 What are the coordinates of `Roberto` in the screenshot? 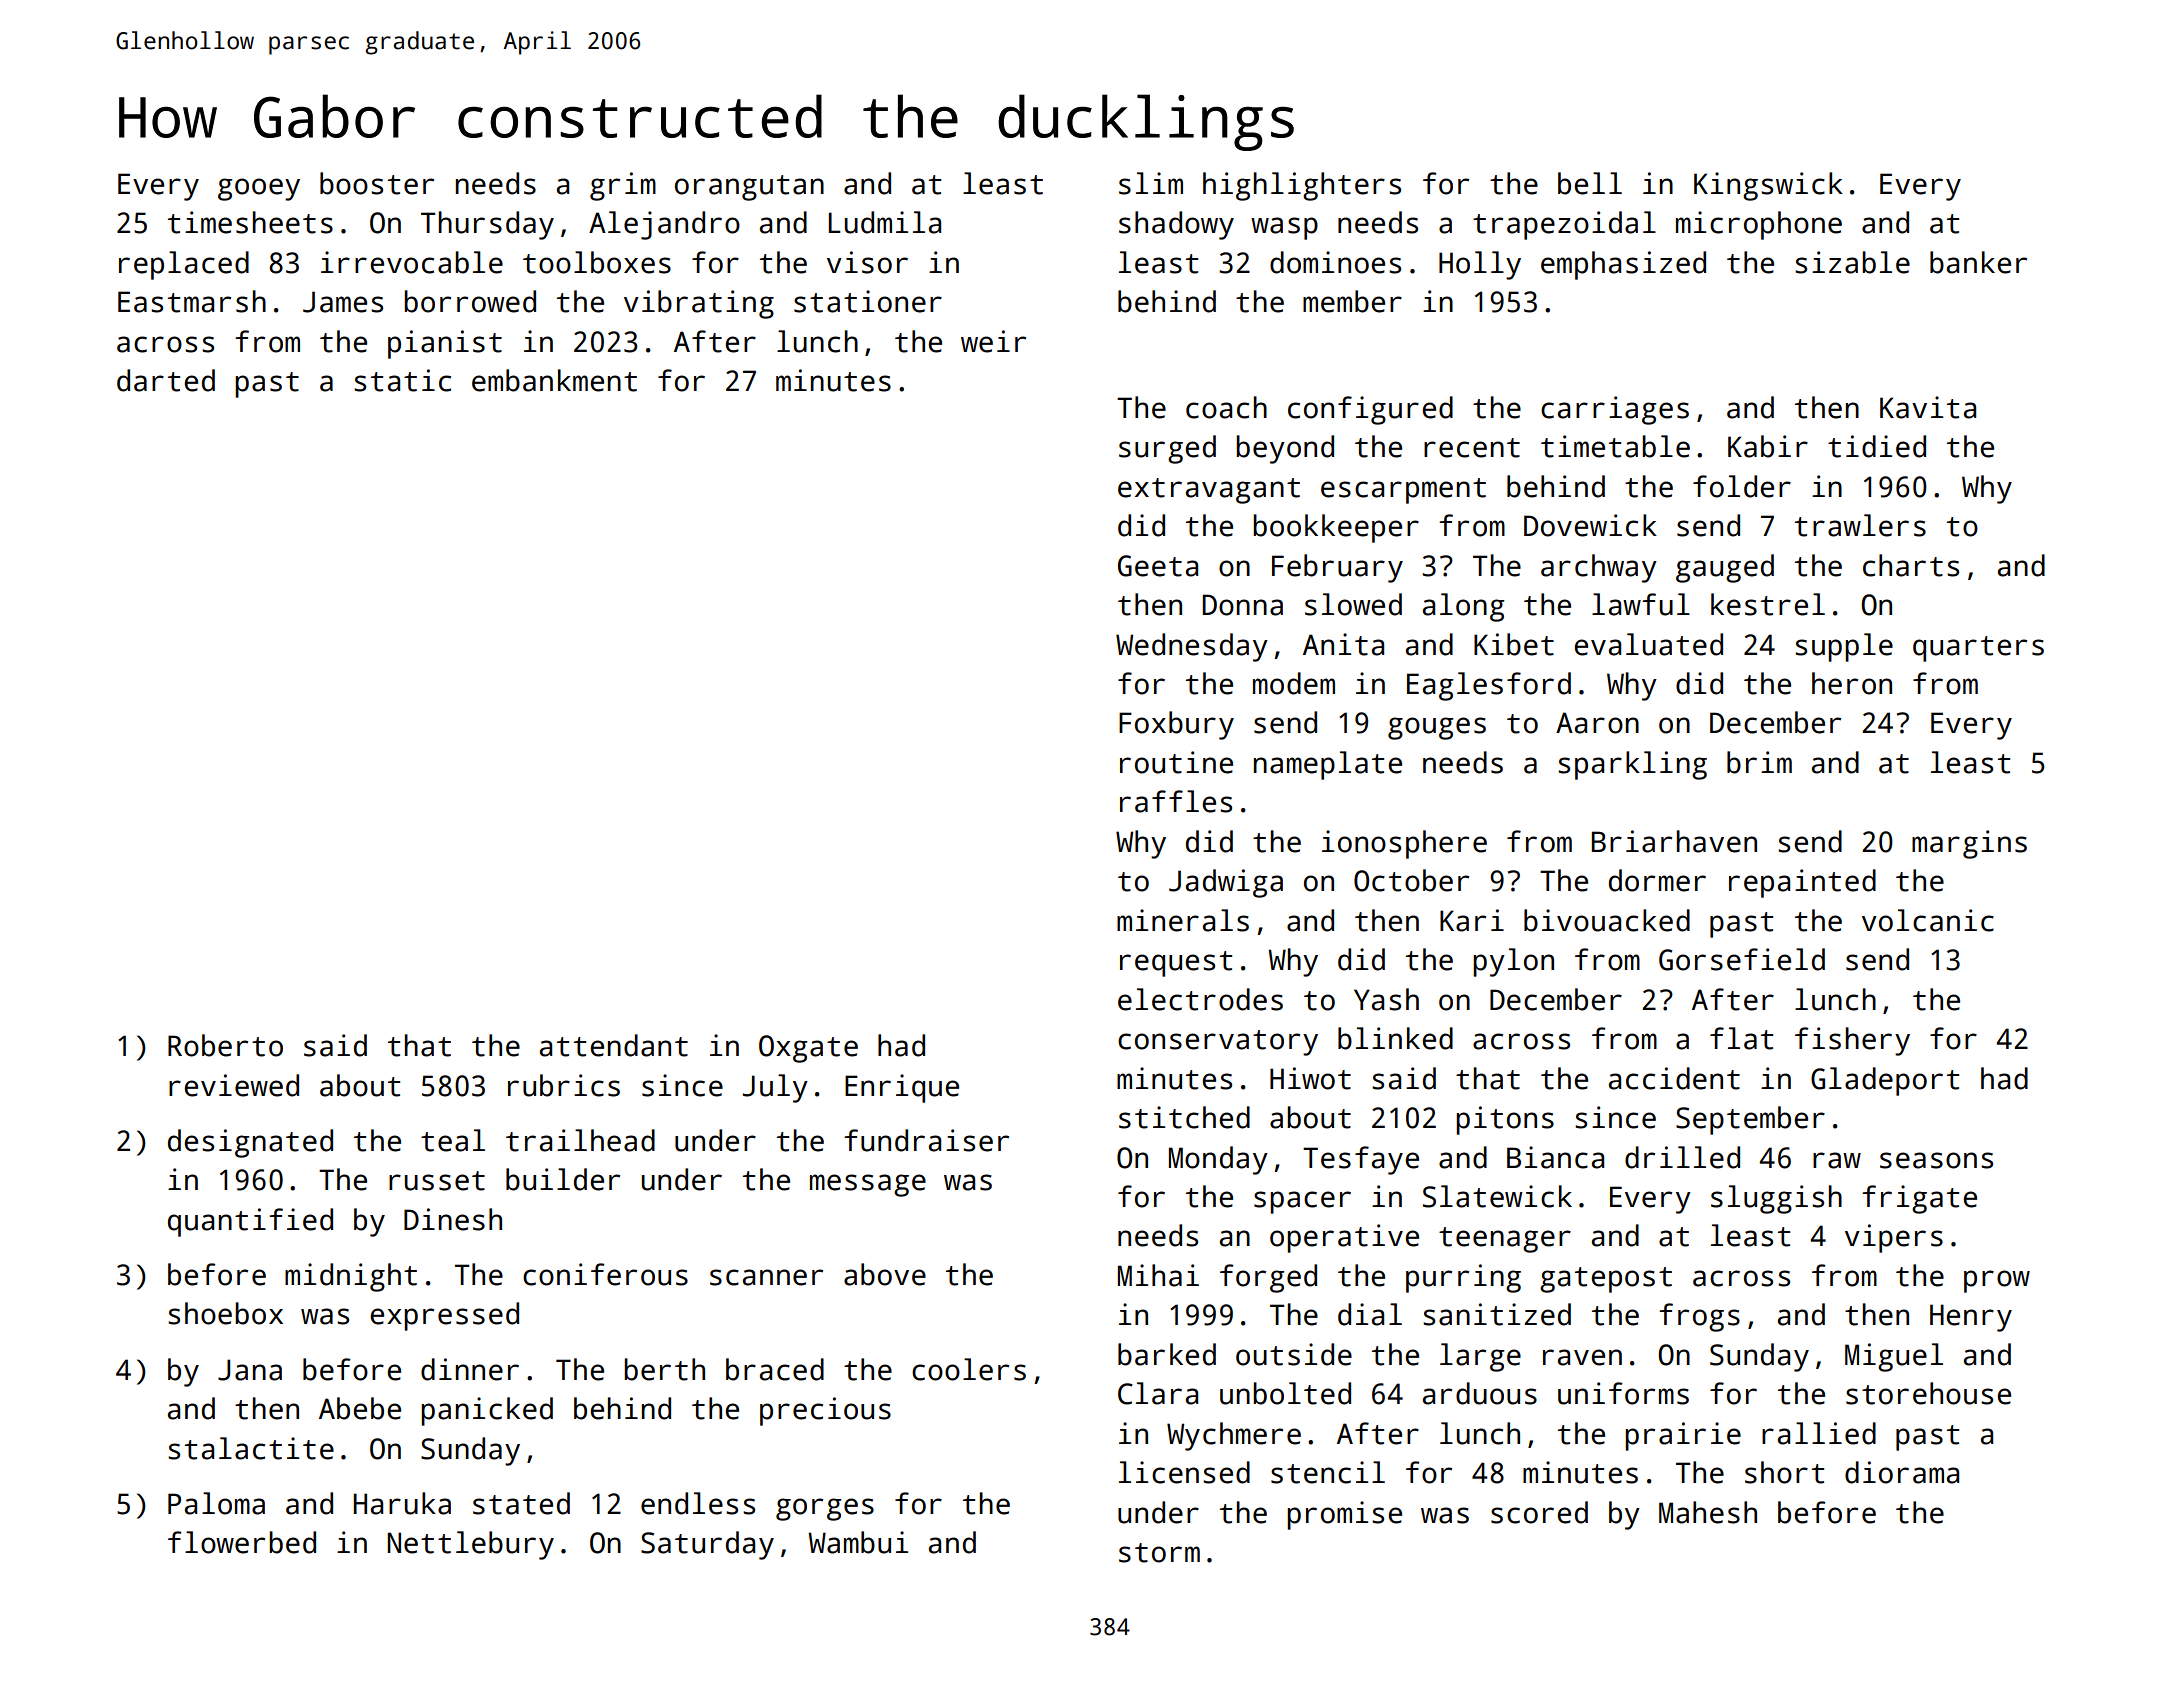 It's located at (225, 1045).
